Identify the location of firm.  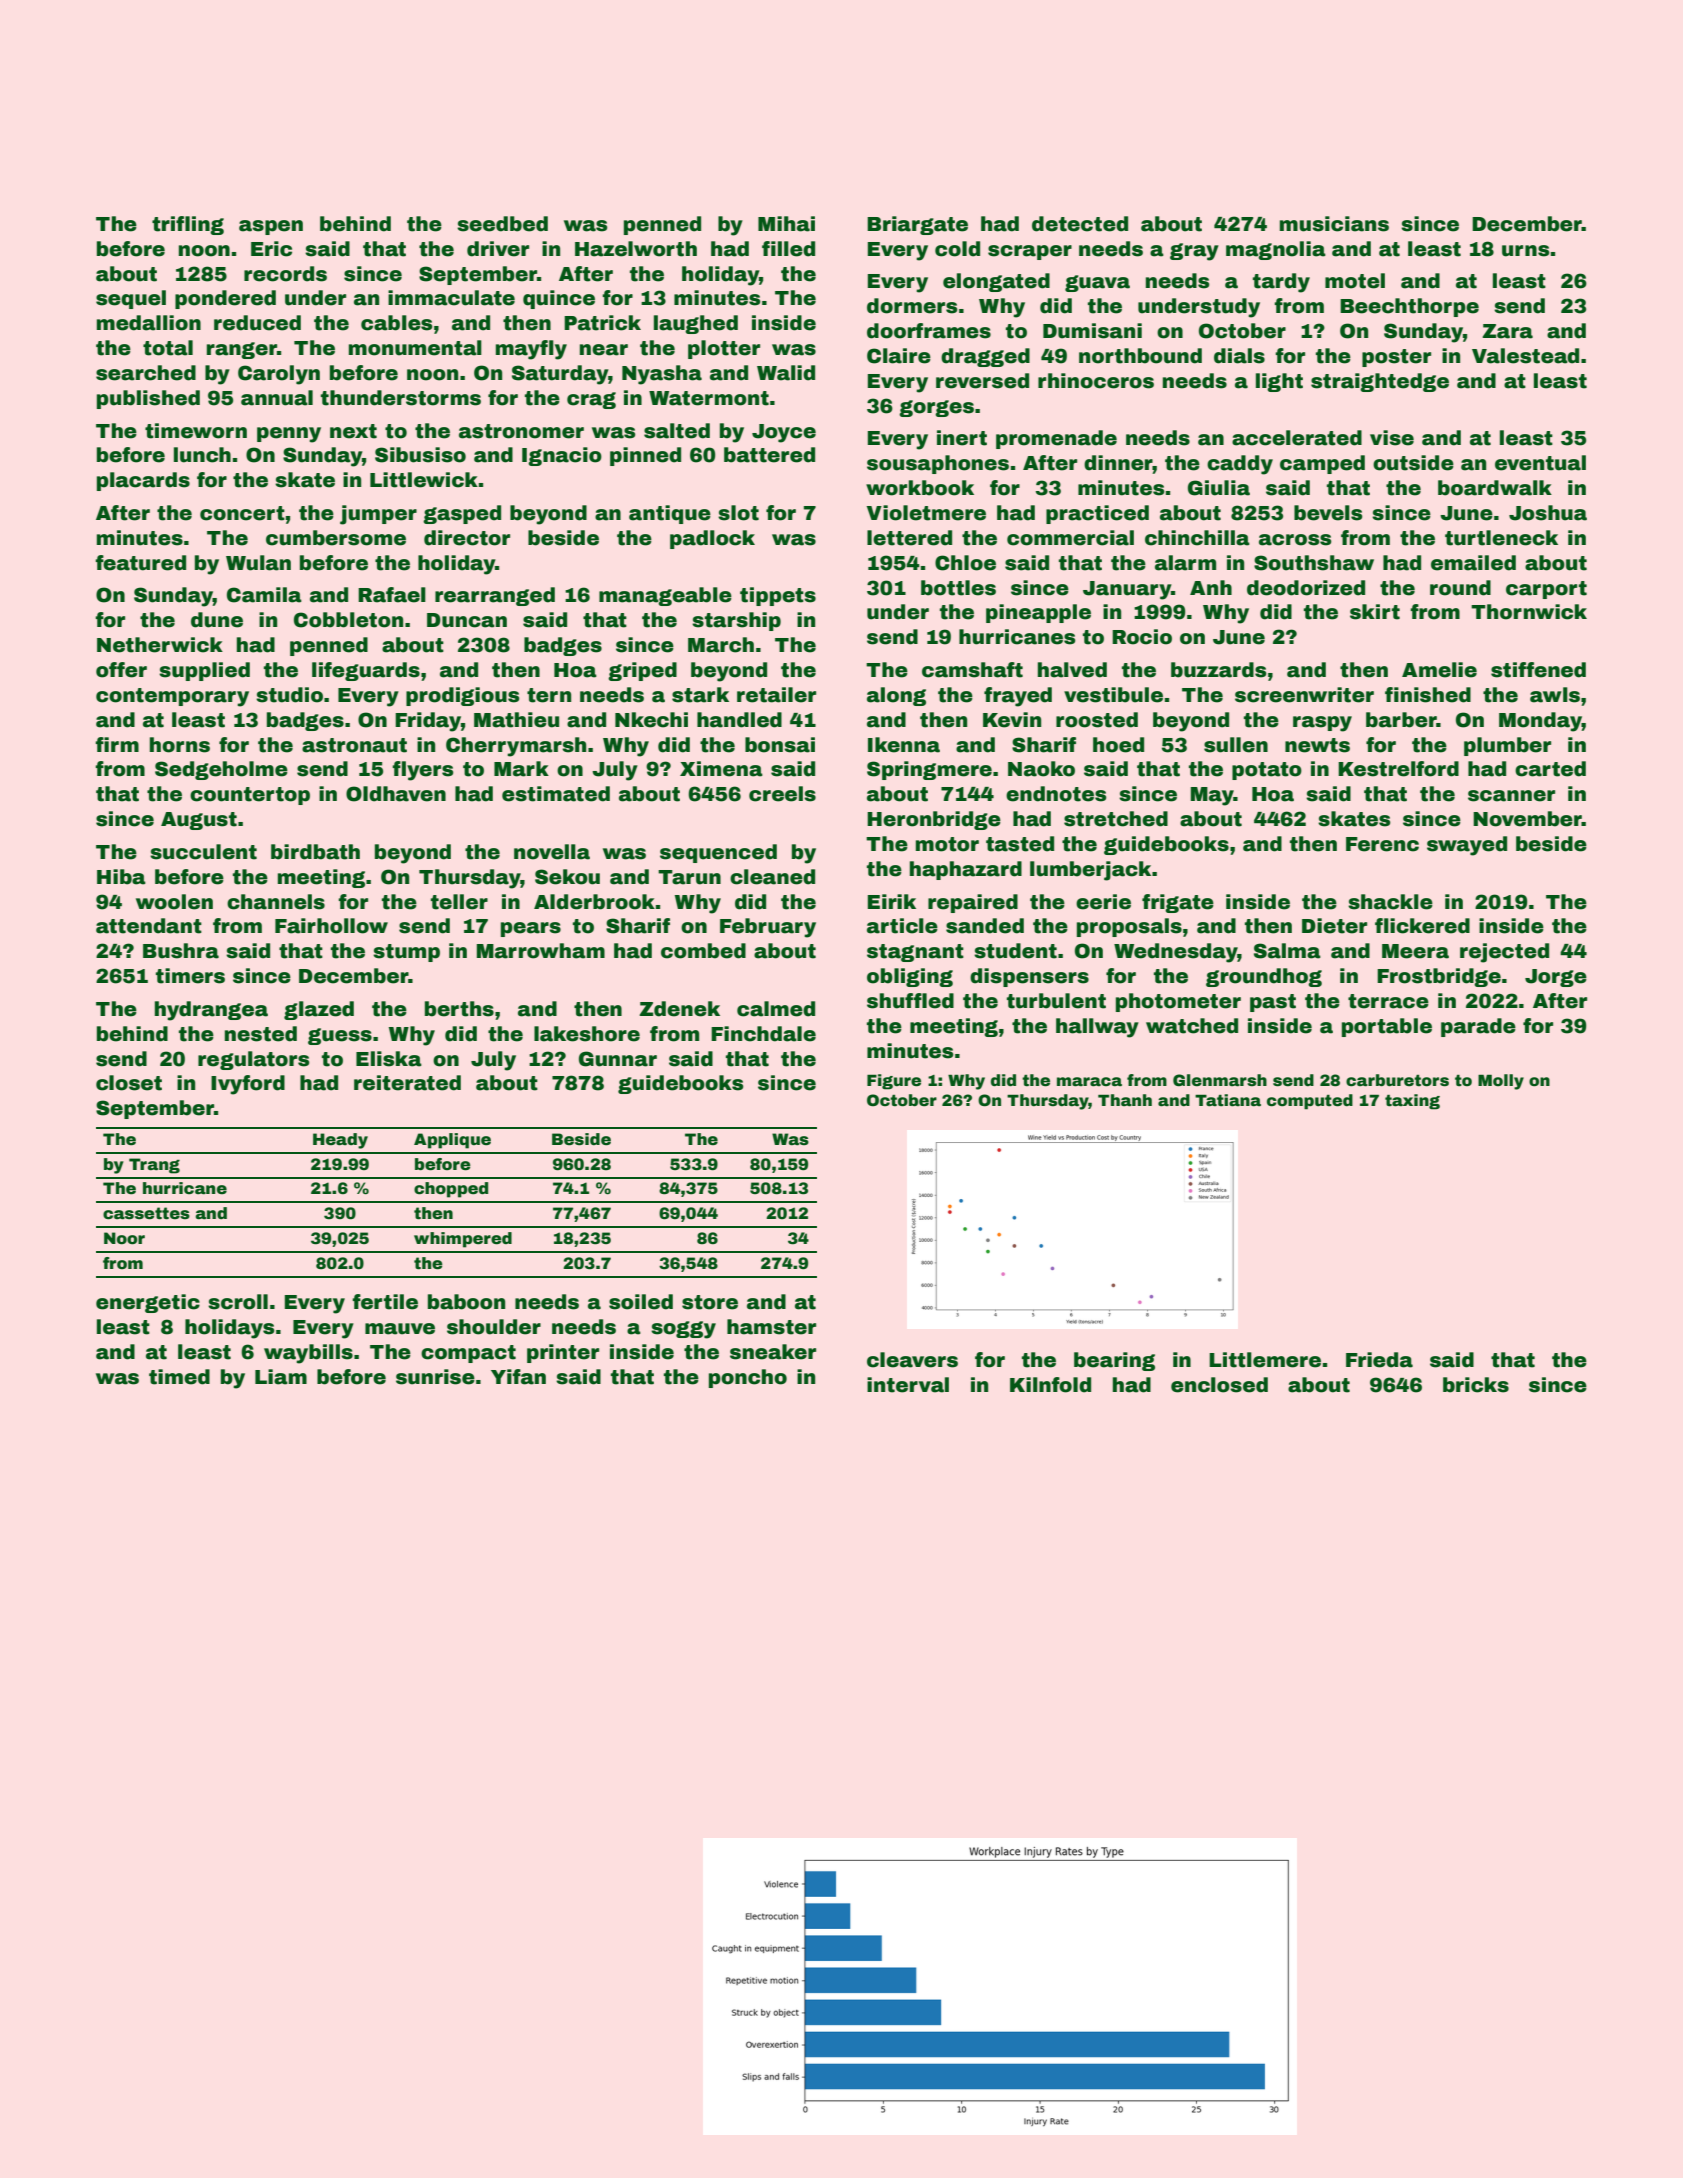
(117, 744).
